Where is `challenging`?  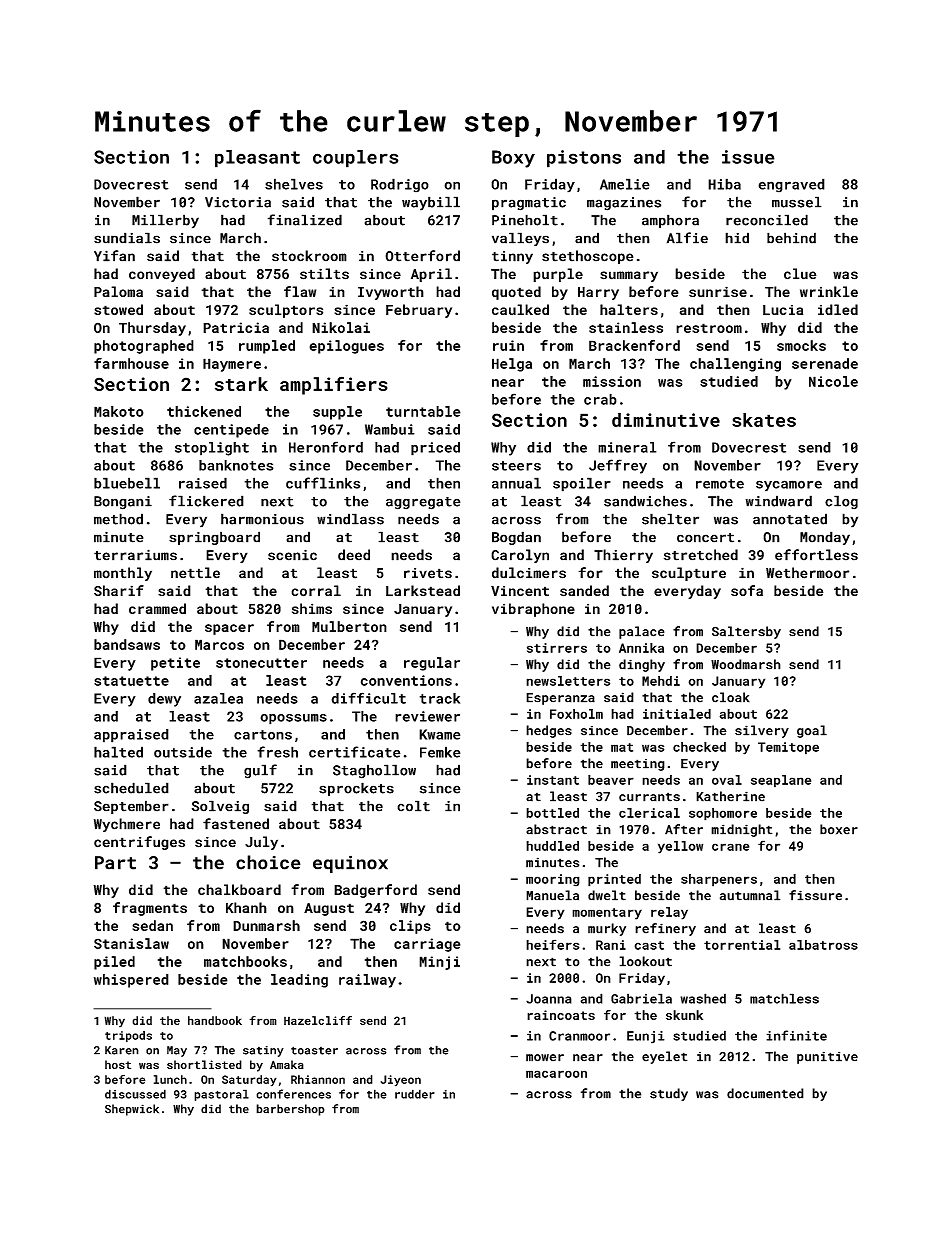
challenging is located at coordinates (735, 365).
